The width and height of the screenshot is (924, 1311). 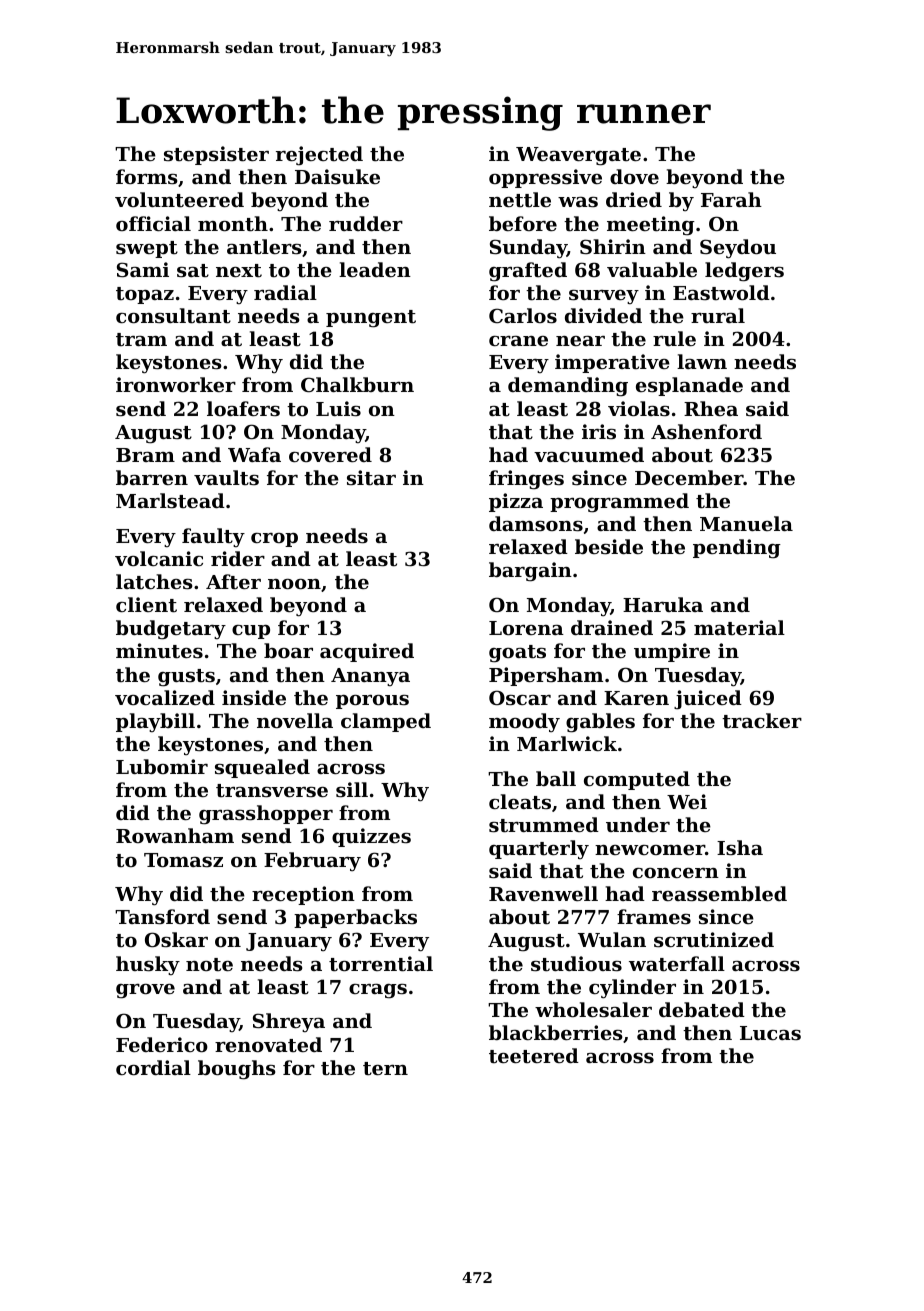 What do you see at coordinates (143, 270) in the screenshot?
I see `Sami` at bounding box center [143, 270].
